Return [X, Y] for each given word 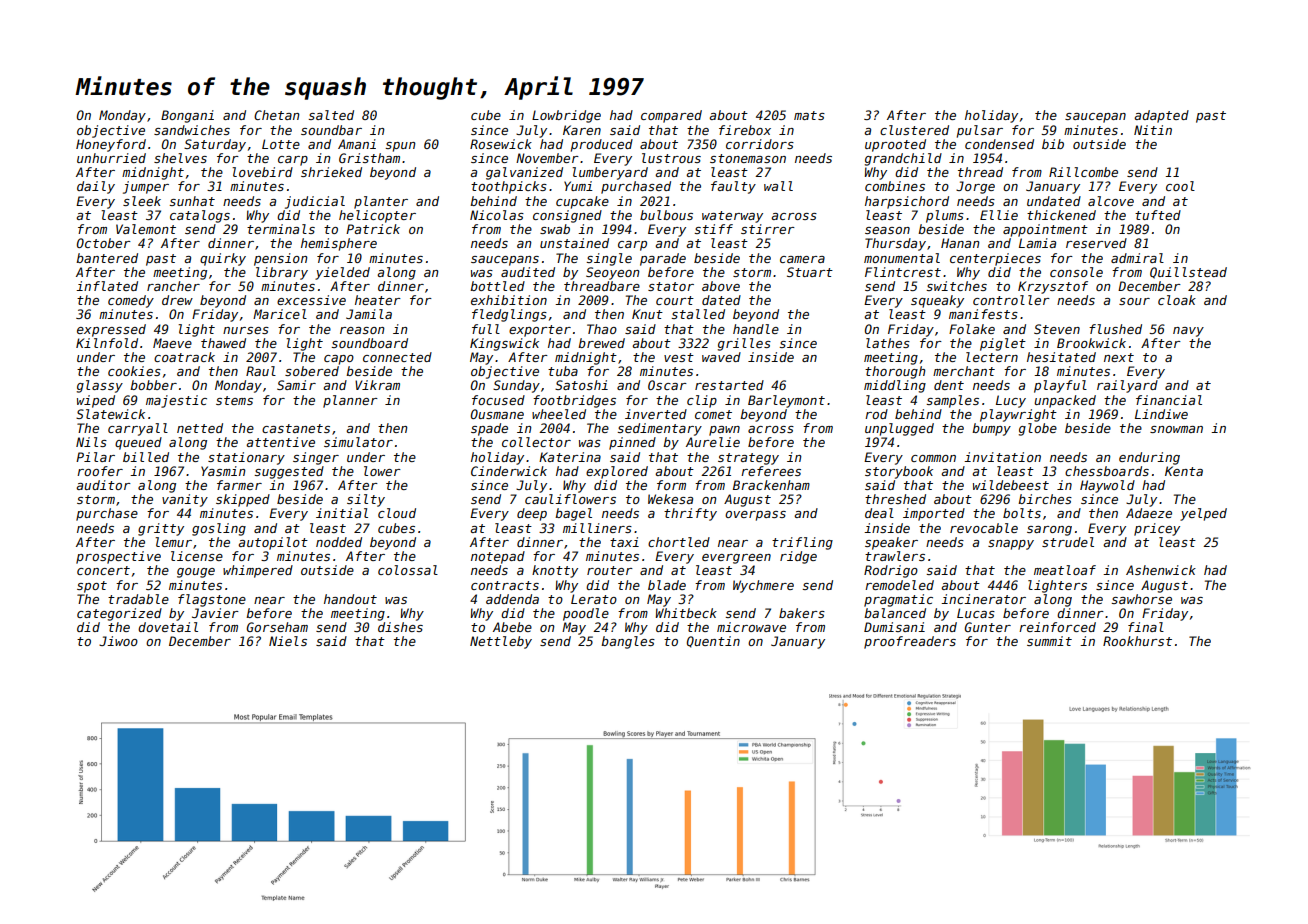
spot [92, 587]
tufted [1158, 215]
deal [879, 513]
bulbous [666, 215]
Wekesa [670, 499]
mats [809, 115]
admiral [1137, 258]
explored [617, 472]
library [282, 273]
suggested [289, 472]
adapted [1161, 116]
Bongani [187, 116]
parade [663, 259]
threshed [895, 499]
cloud [397, 513]
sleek [142, 201]
